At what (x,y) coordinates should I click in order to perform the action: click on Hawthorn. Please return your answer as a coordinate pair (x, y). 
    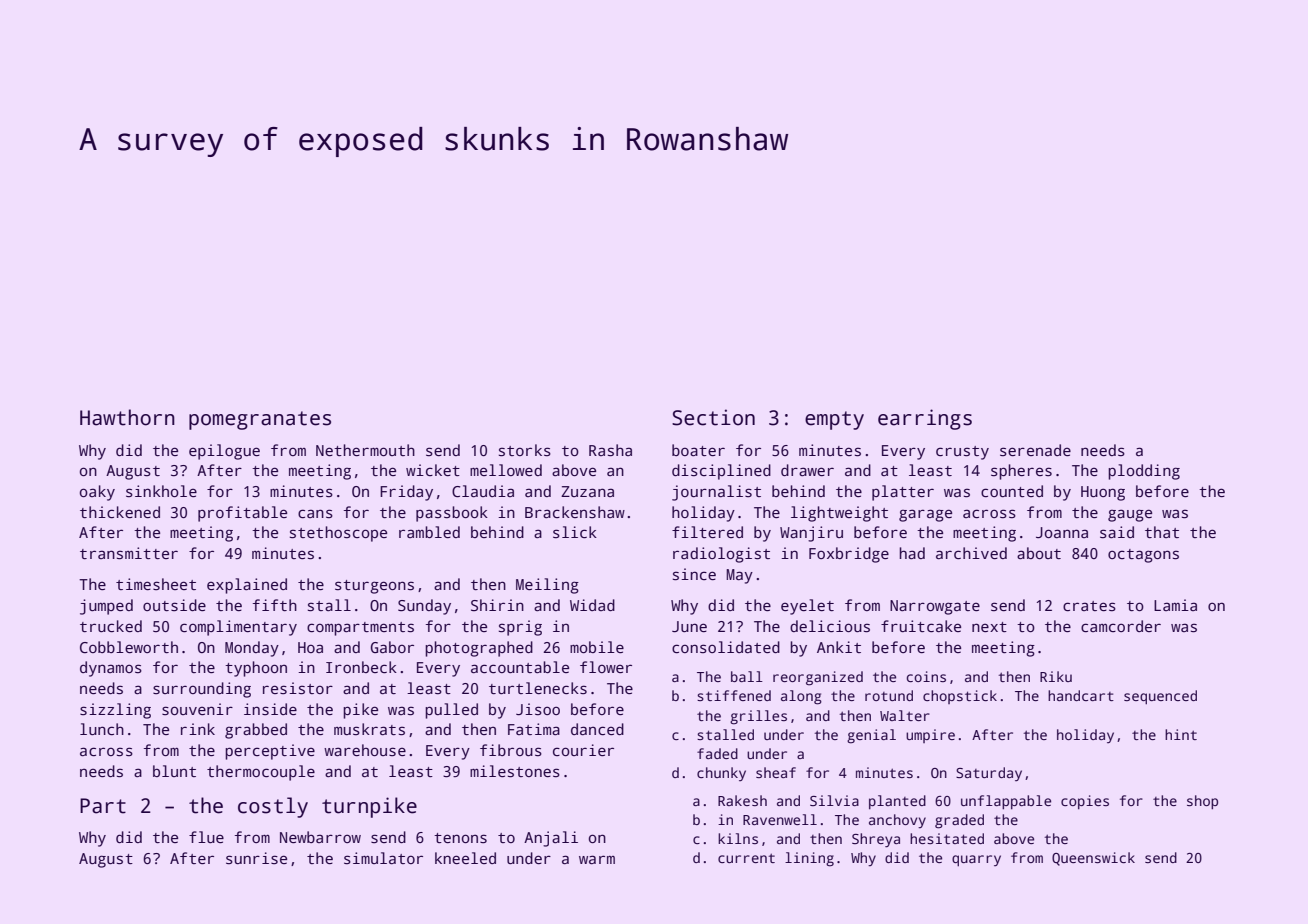
    Looking at the image, I should click on (127, 417).
